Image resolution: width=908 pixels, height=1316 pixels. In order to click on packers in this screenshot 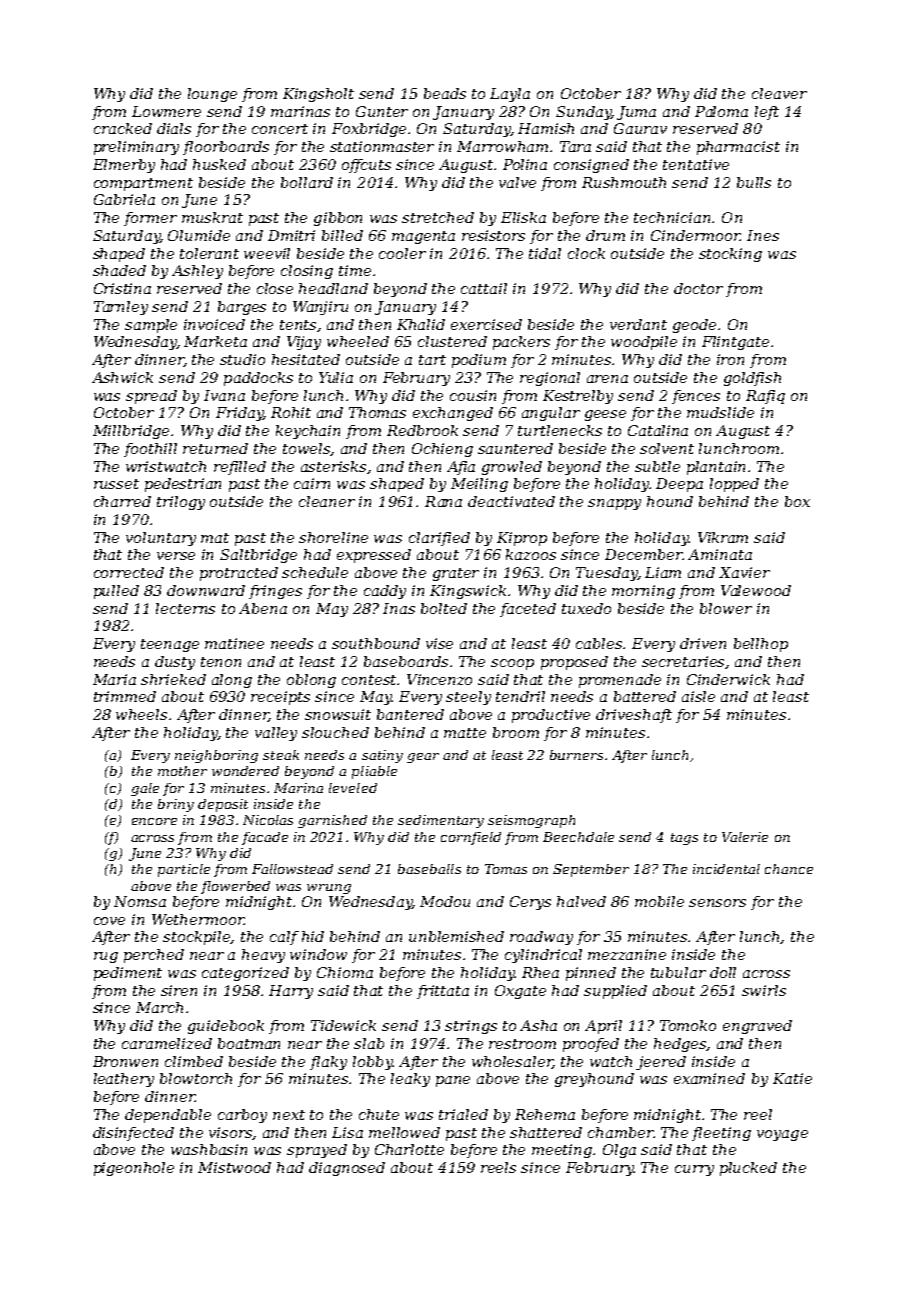, I will do `click(521, 343)`.
